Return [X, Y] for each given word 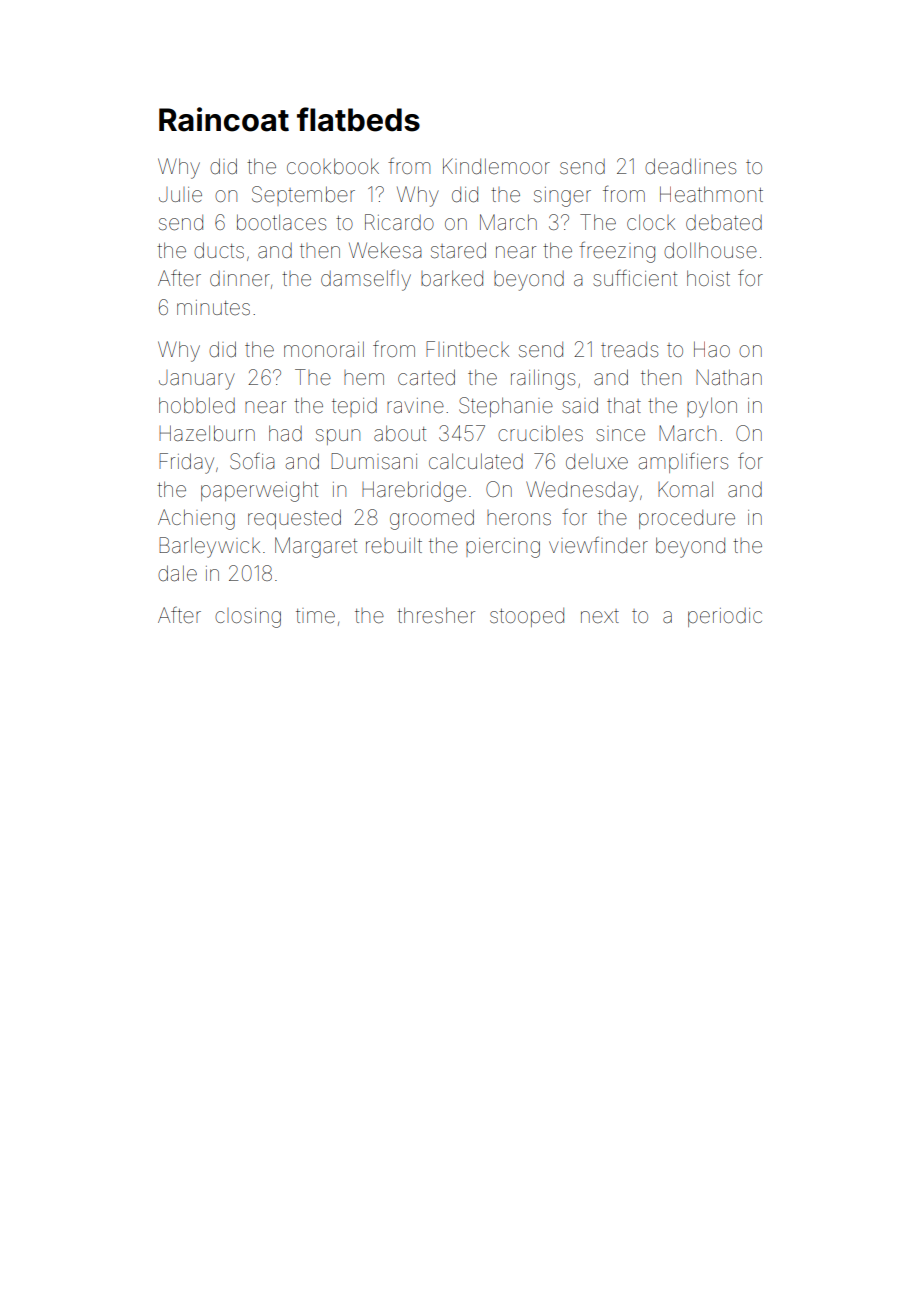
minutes [213, 307]
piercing [503, 548]
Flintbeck [467, 349]
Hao [712, 349]
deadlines [690, 166]
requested [294, 519]
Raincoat [224, 119]
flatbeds [358, 119]
